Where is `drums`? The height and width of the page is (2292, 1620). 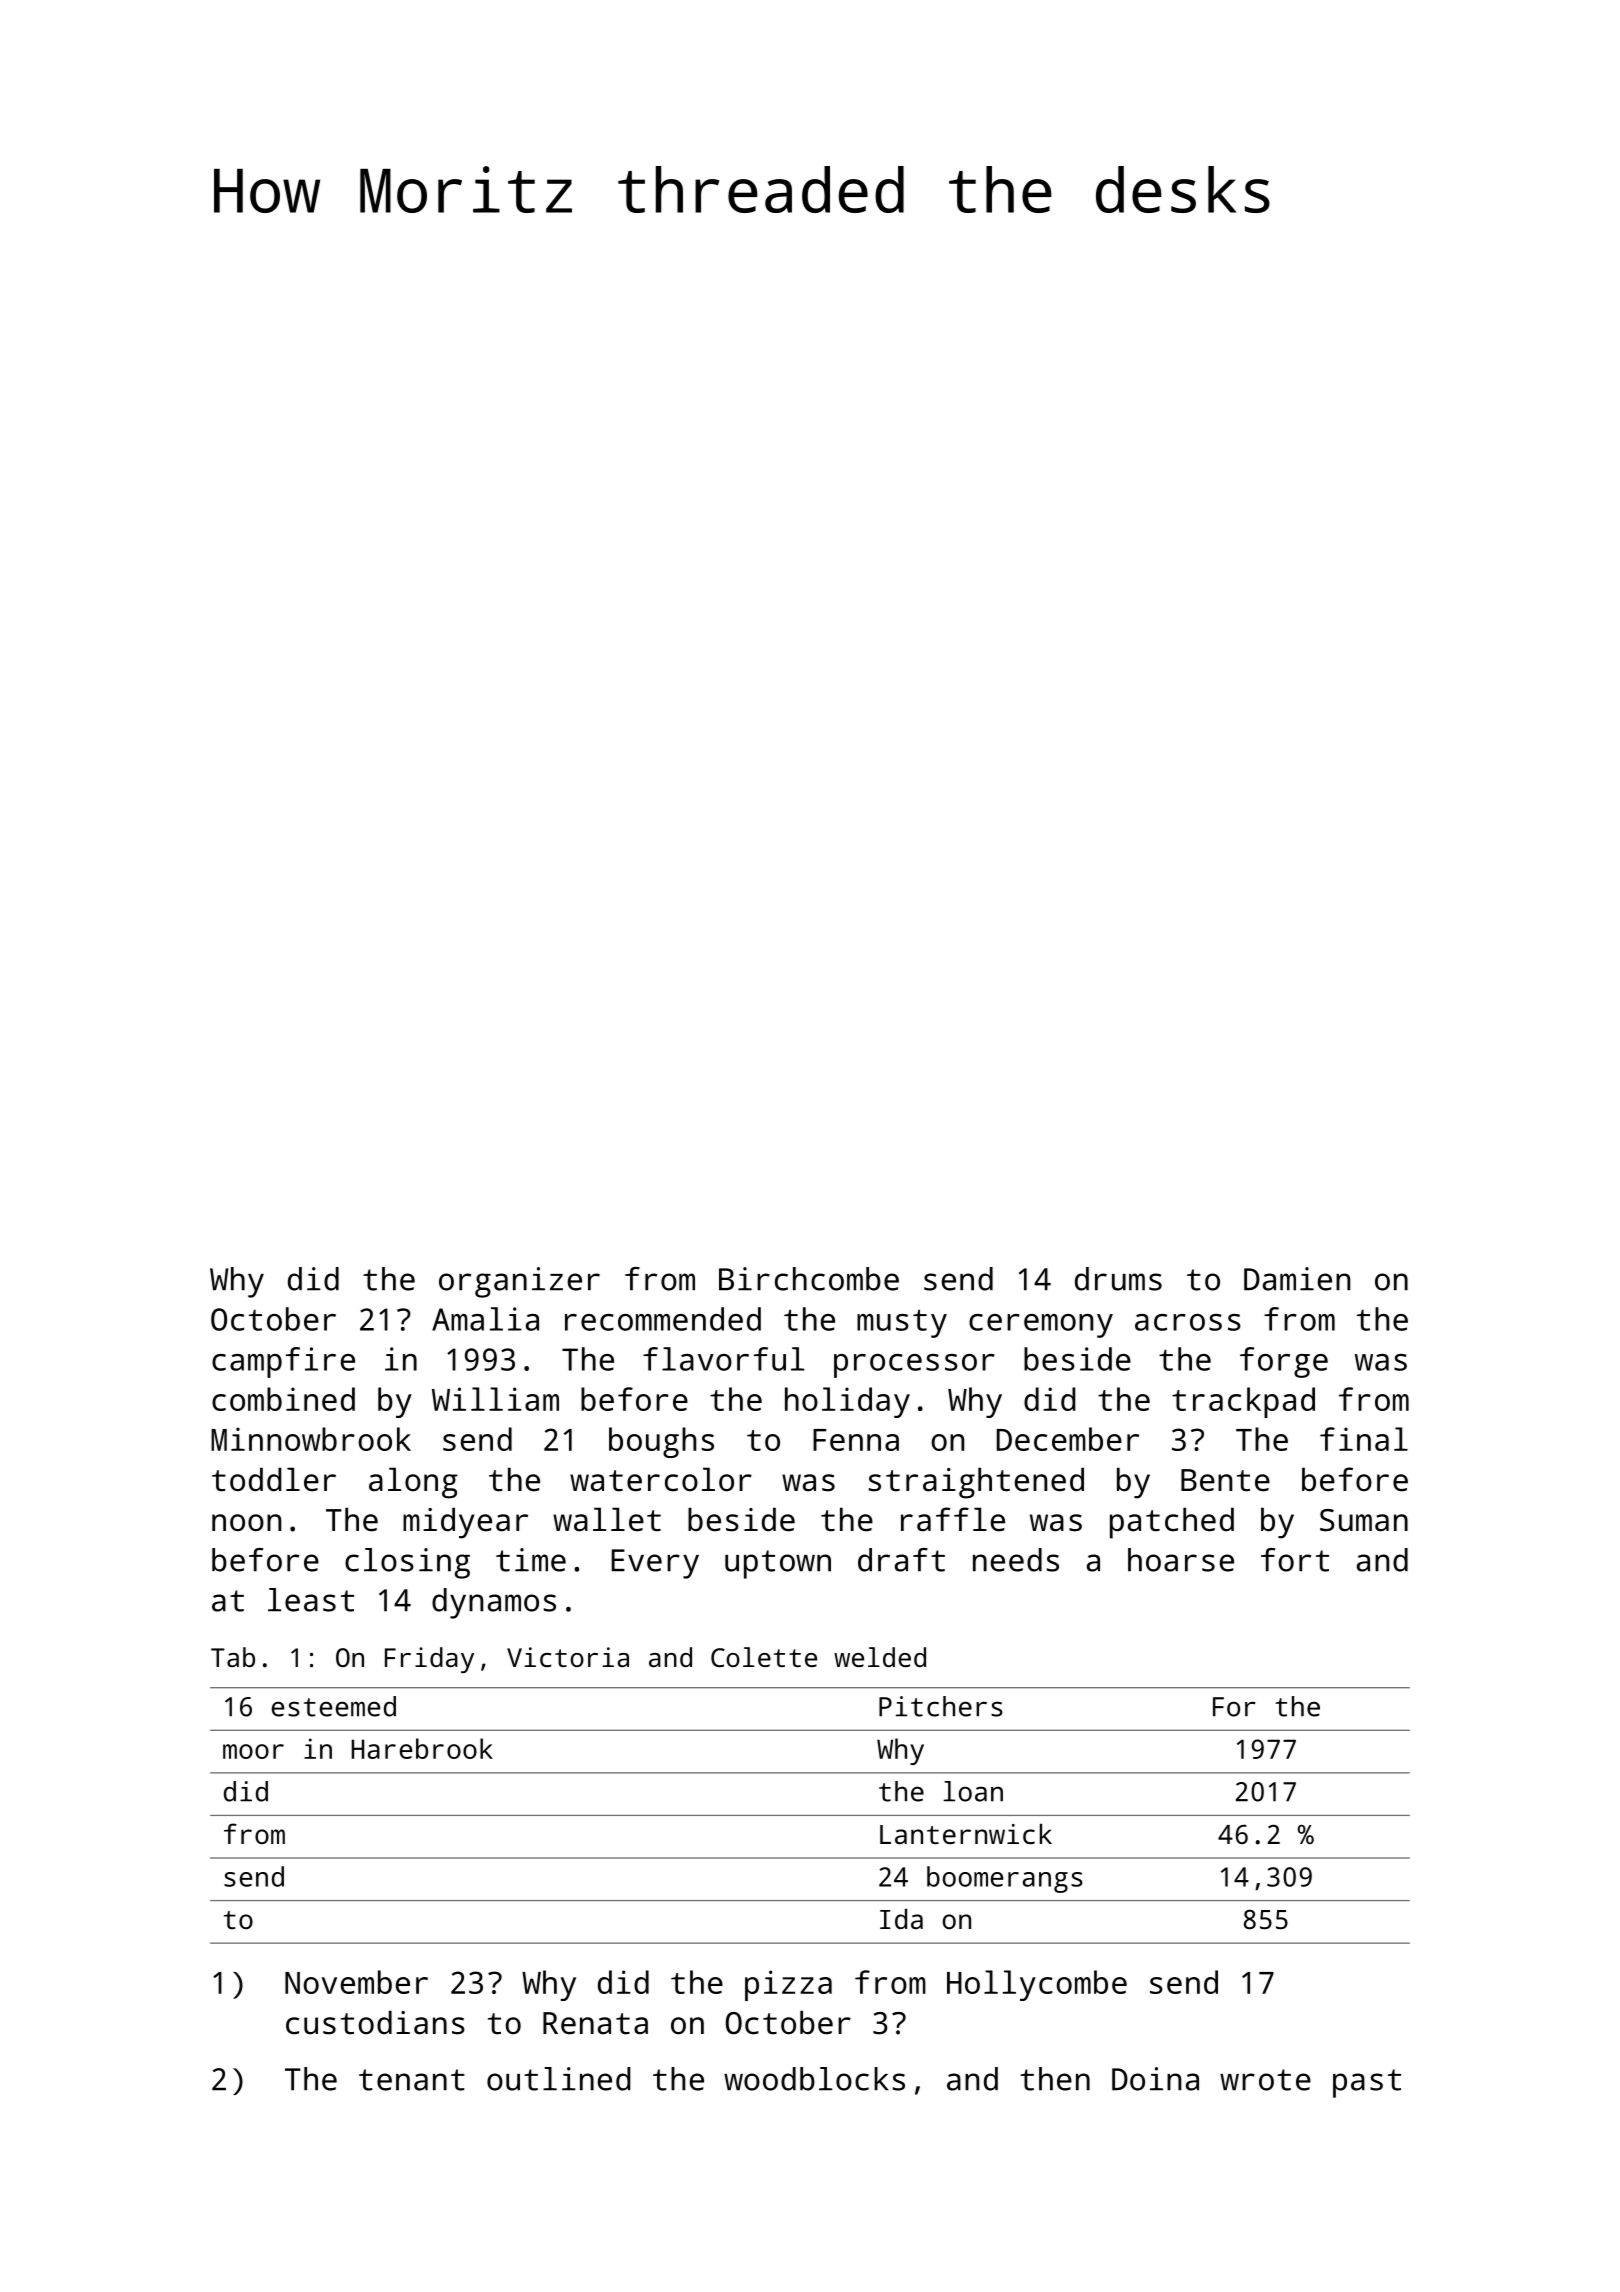
drums is located at coordinates (1118, 1279).
